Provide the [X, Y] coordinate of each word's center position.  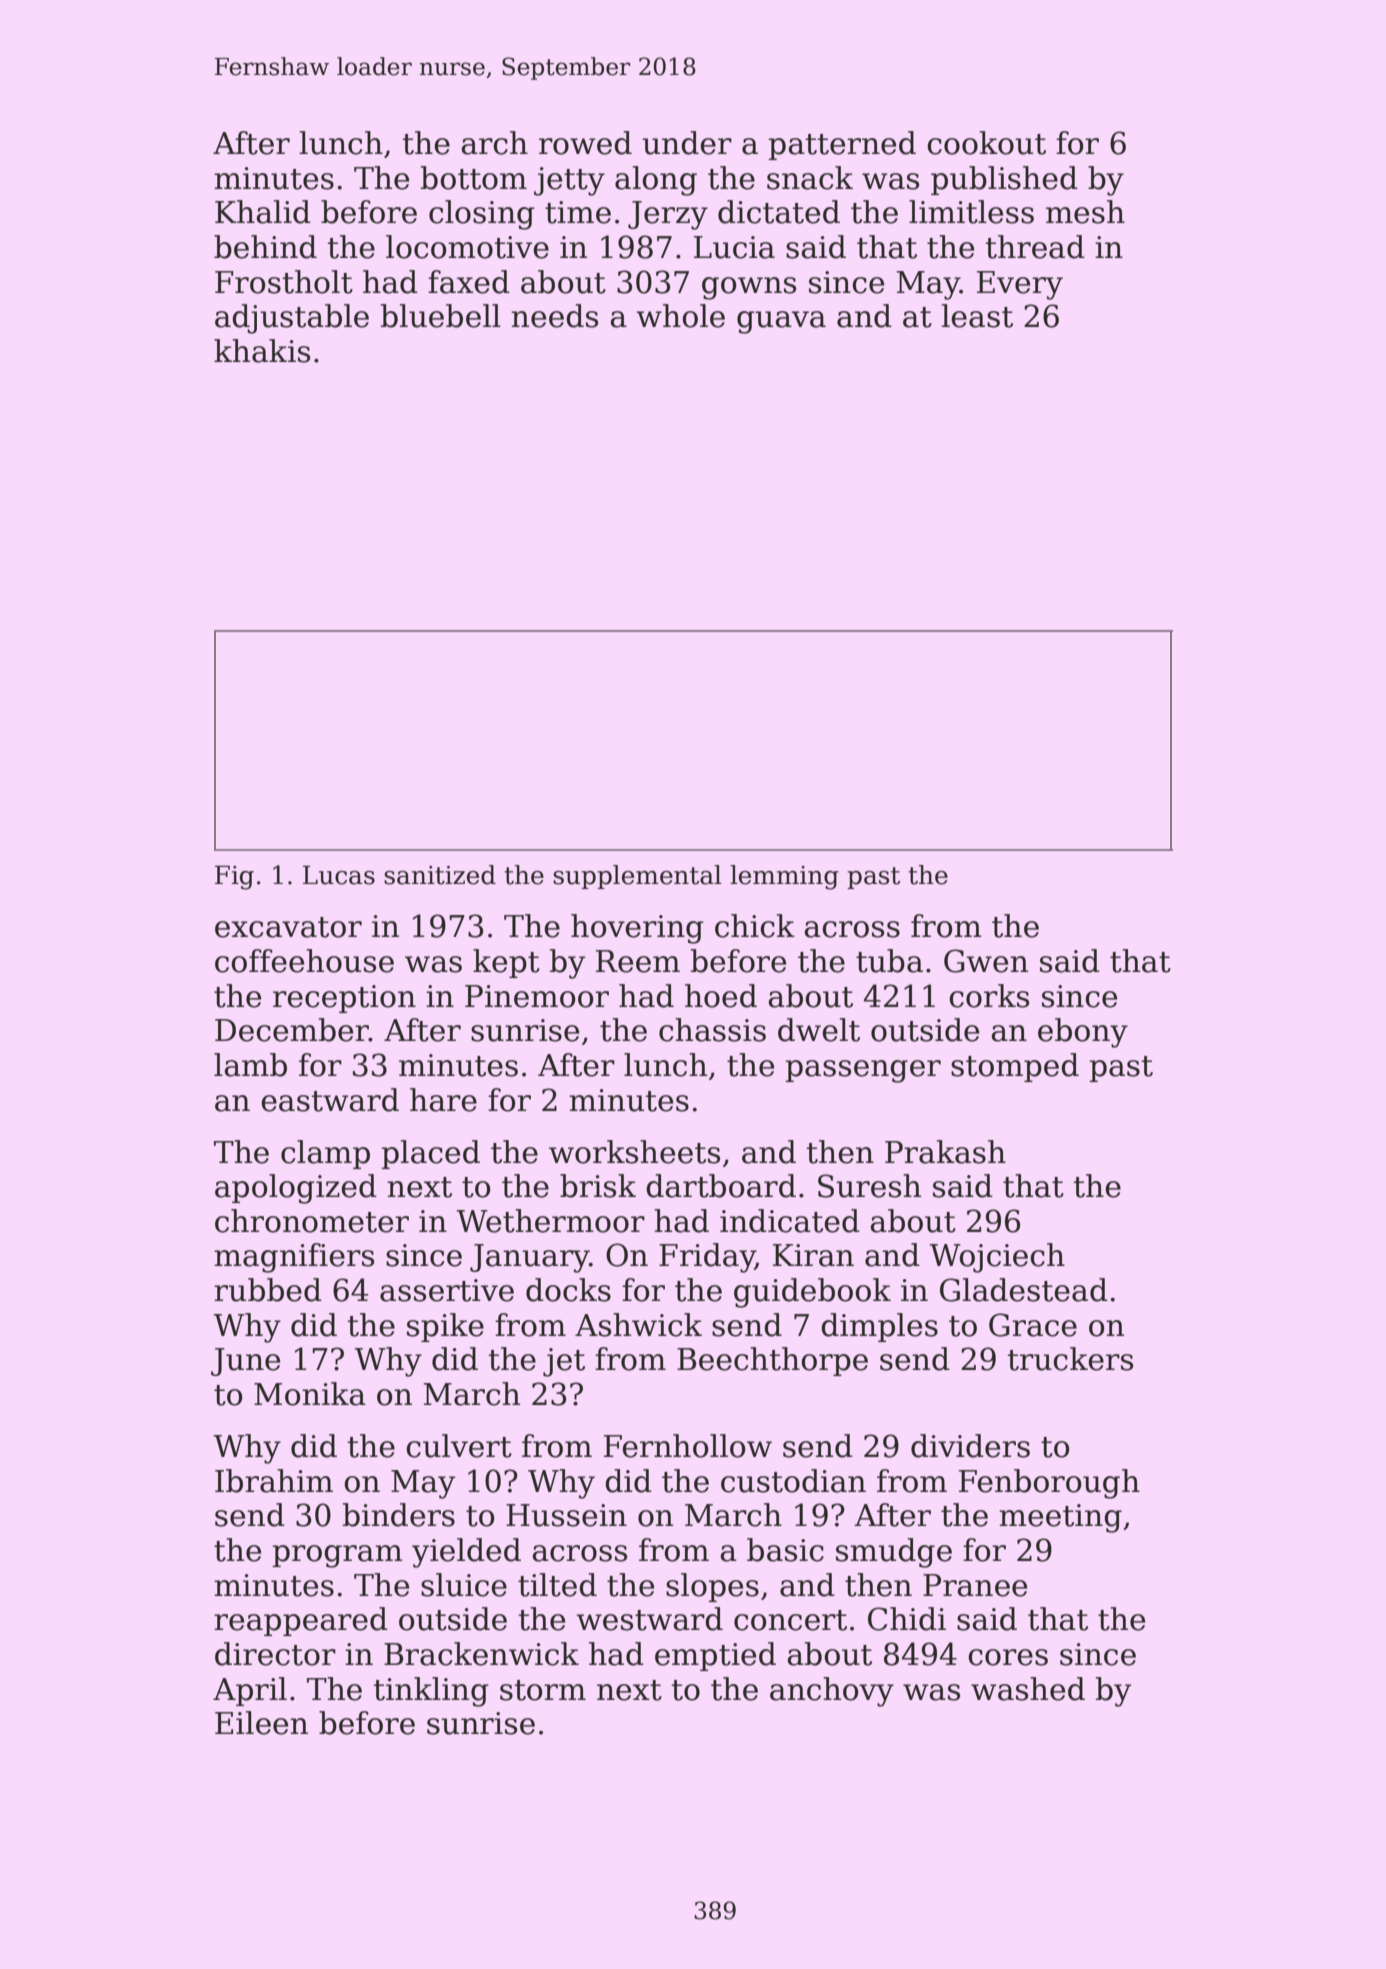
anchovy [832, 1692]
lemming [784, 877]
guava [781, 322]
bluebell [441, 316]
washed [1028, 1689]
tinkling [431, 1692]
